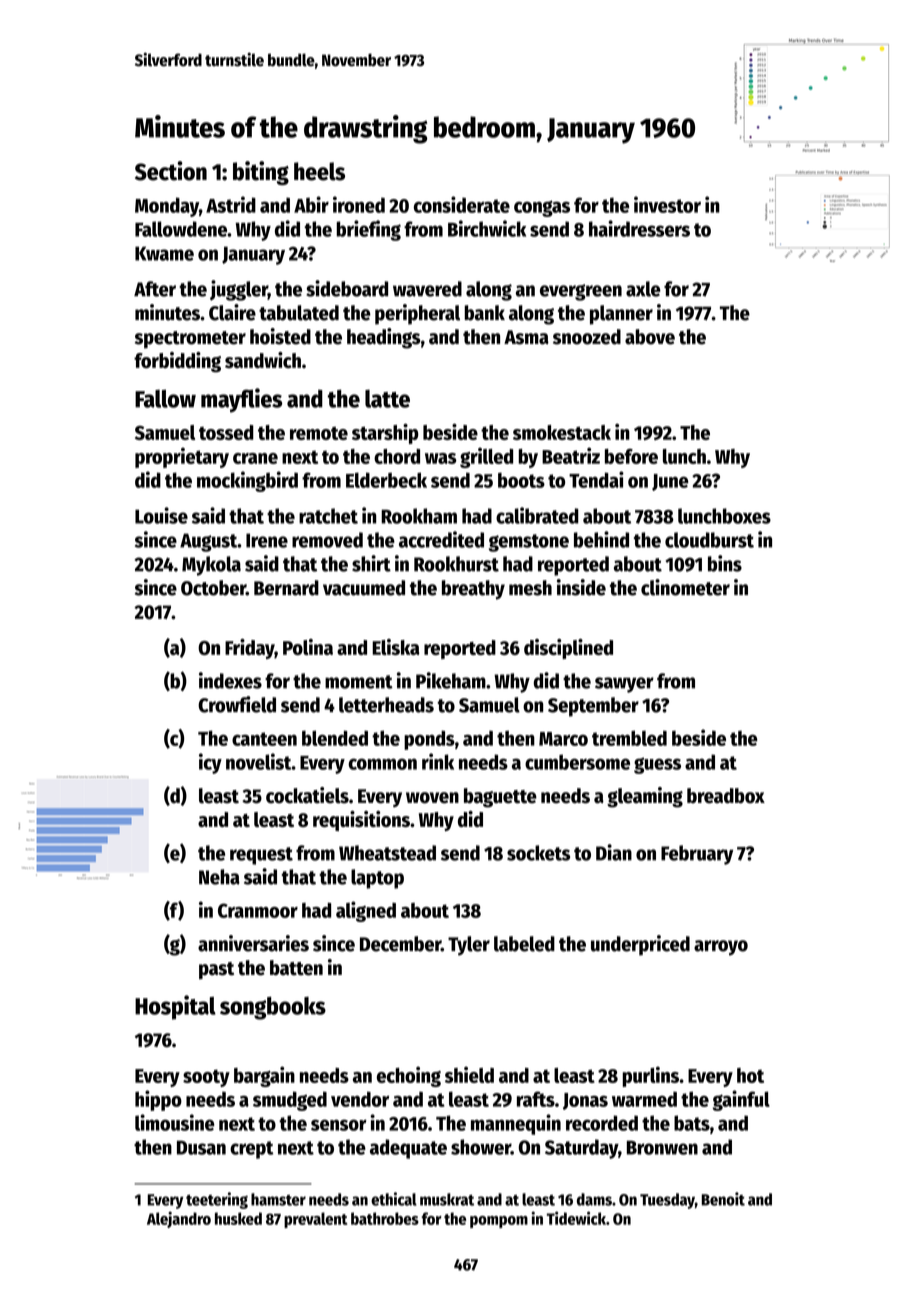 This screenshot has width=908, height=1316. What do you see at coordinates (576, 1218) in the screenshot?
I see `Tidewick` at bounding box center [576, 1218].
